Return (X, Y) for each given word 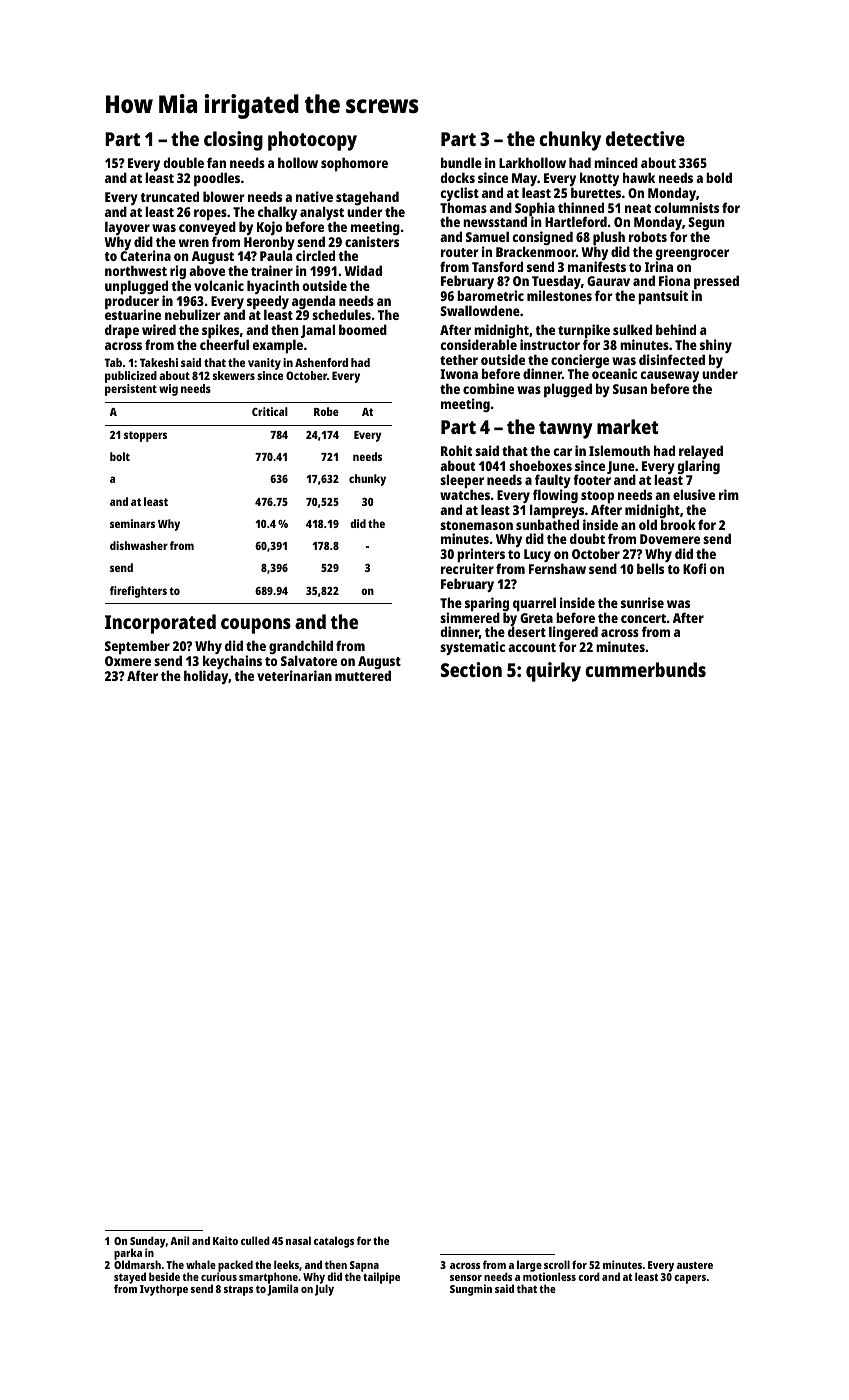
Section (471, 669)
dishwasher (139, 545)
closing (233, 141)
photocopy (312, 141)
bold (719, 177)
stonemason (476, 525)
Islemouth (619, 450)
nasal (298, 1240)
